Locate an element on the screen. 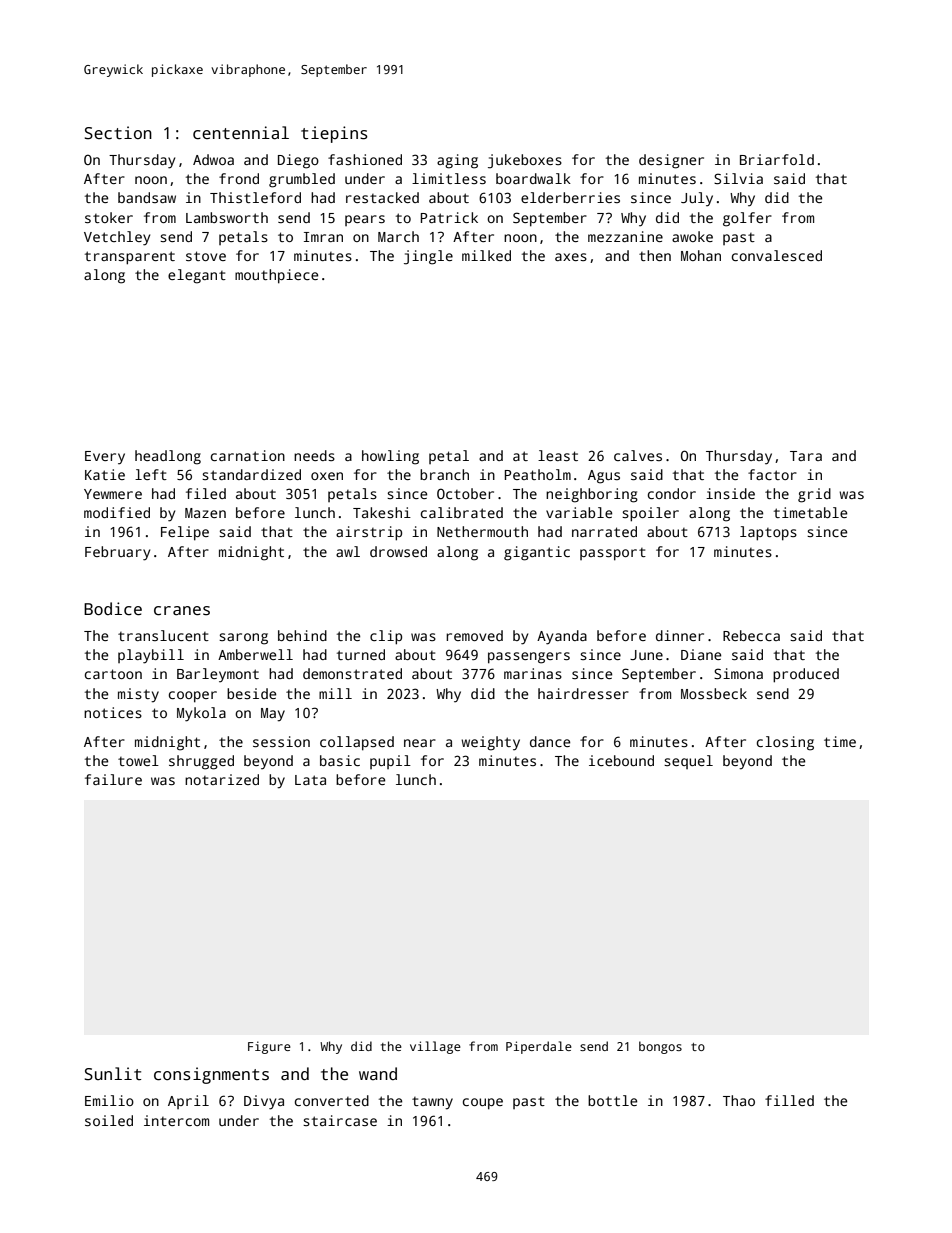  laptops is located at coordinates (768, 533).
